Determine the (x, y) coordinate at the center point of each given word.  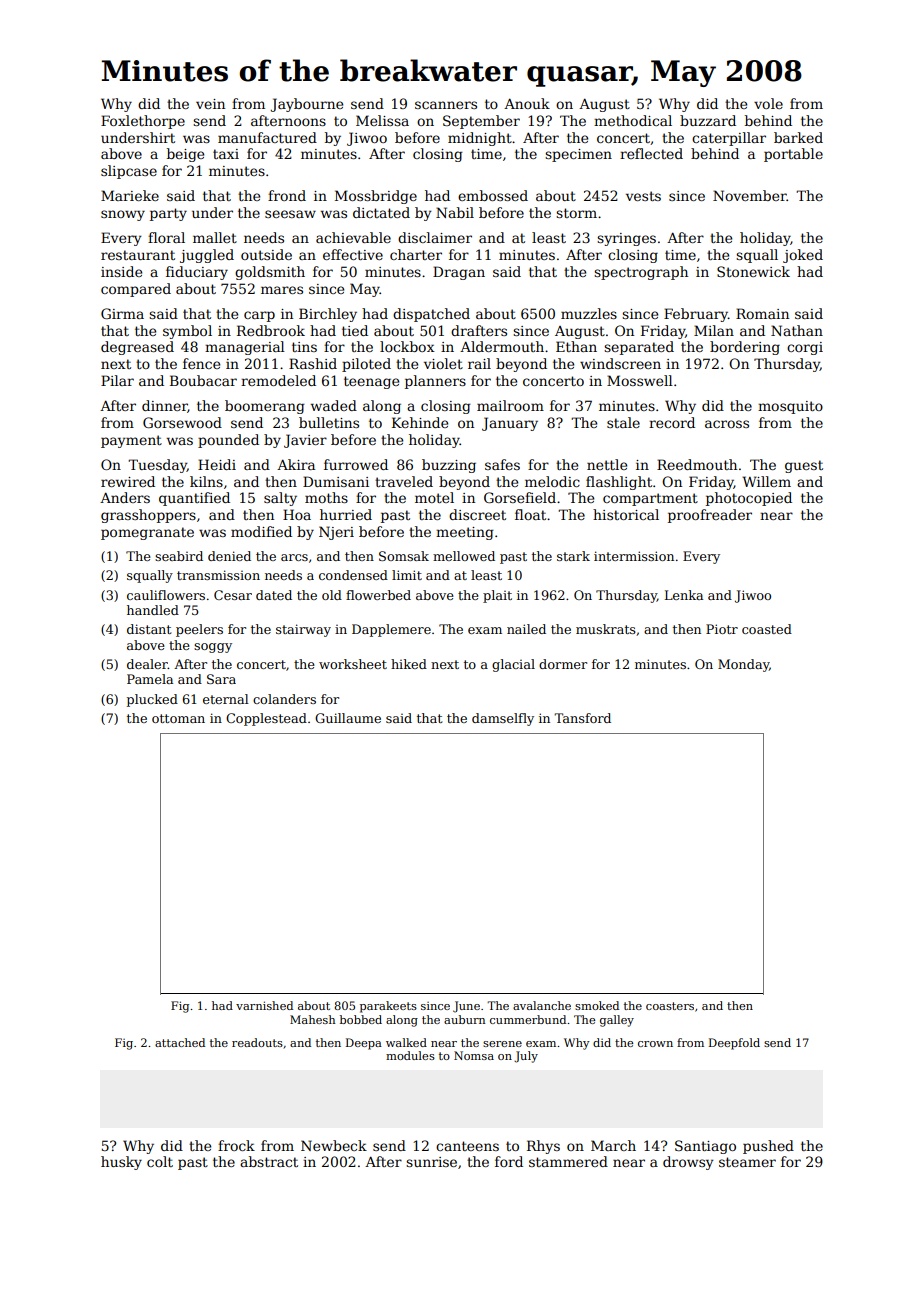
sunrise (431, 1162)
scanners (446, 105)
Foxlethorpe (143, 122)
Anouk (527, 103)
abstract (269, 1161)
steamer (747, 1162)
